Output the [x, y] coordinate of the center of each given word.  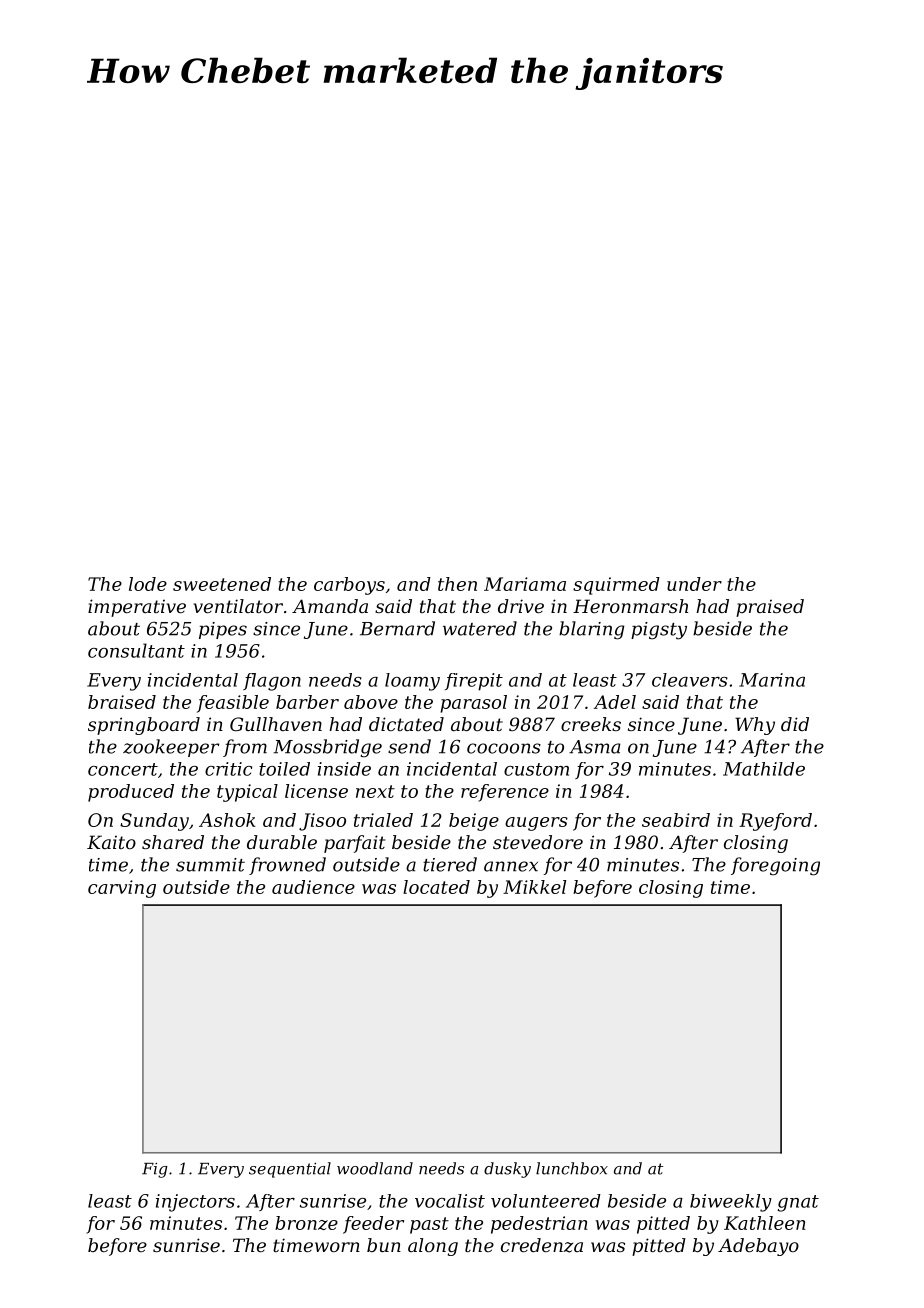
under [694, 584]
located [436, 887]
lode [148, 584]
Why [755, 726]
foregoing [775, 866]
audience [313, 887]
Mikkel [534, 887]
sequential [290, 1170]
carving [122, 889]
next [375, 791]
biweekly [731, 1203]
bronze [306, 1223]
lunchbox [572, 1168]
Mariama [525, 584]
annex [511, 866]
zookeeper [171, 748]
